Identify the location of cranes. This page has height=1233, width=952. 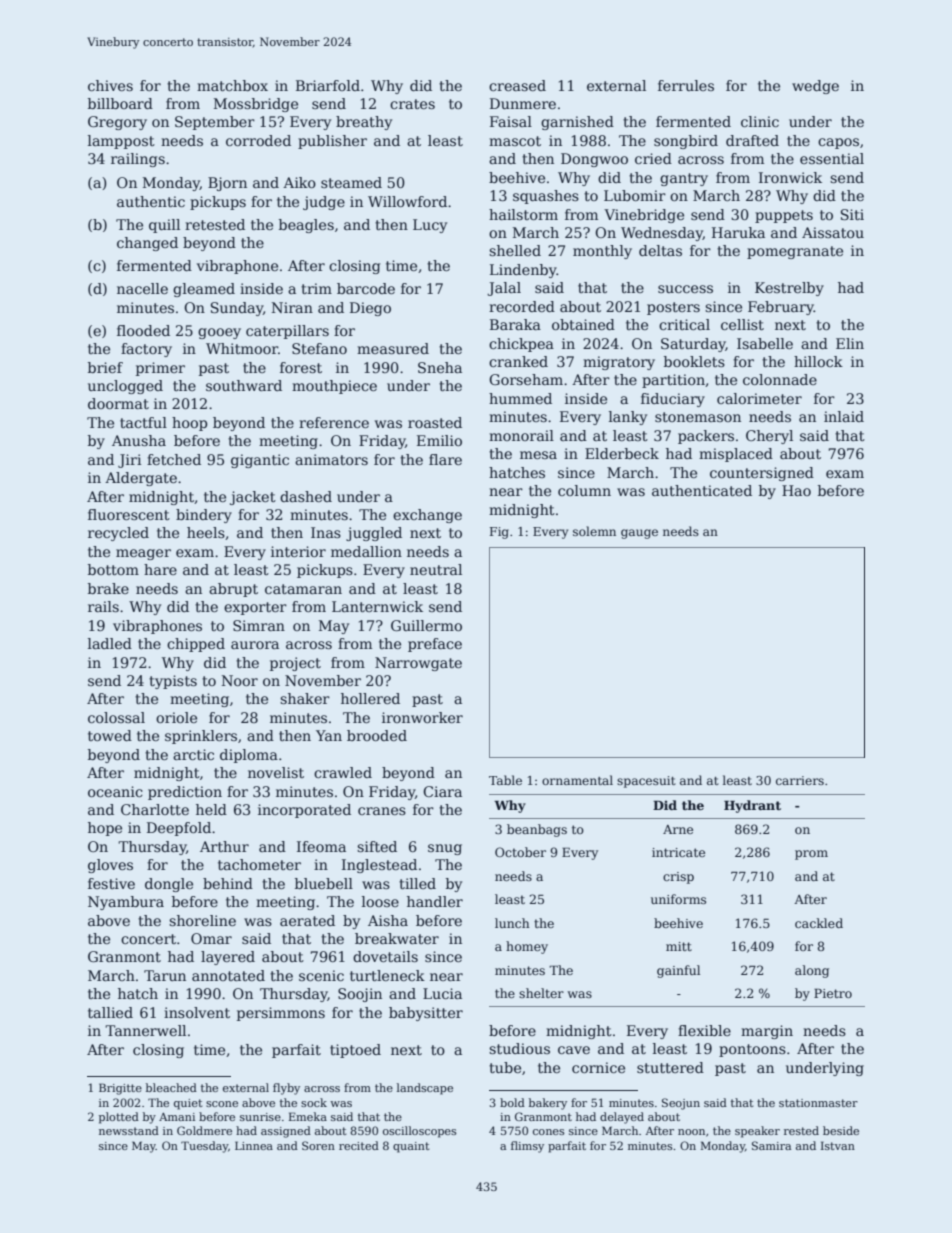
(382, 811).
